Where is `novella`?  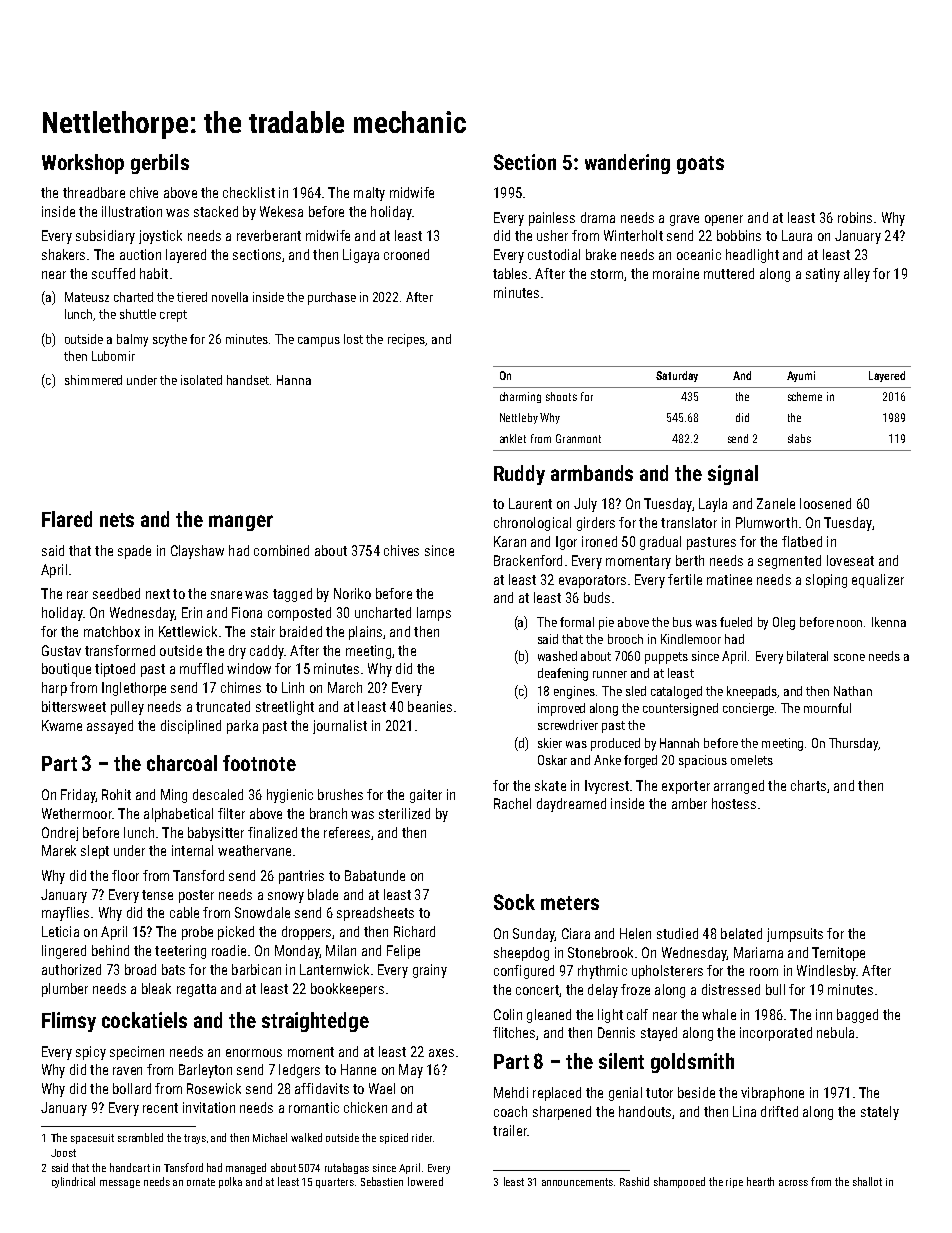 novella is located at coordinates (230, 297).
